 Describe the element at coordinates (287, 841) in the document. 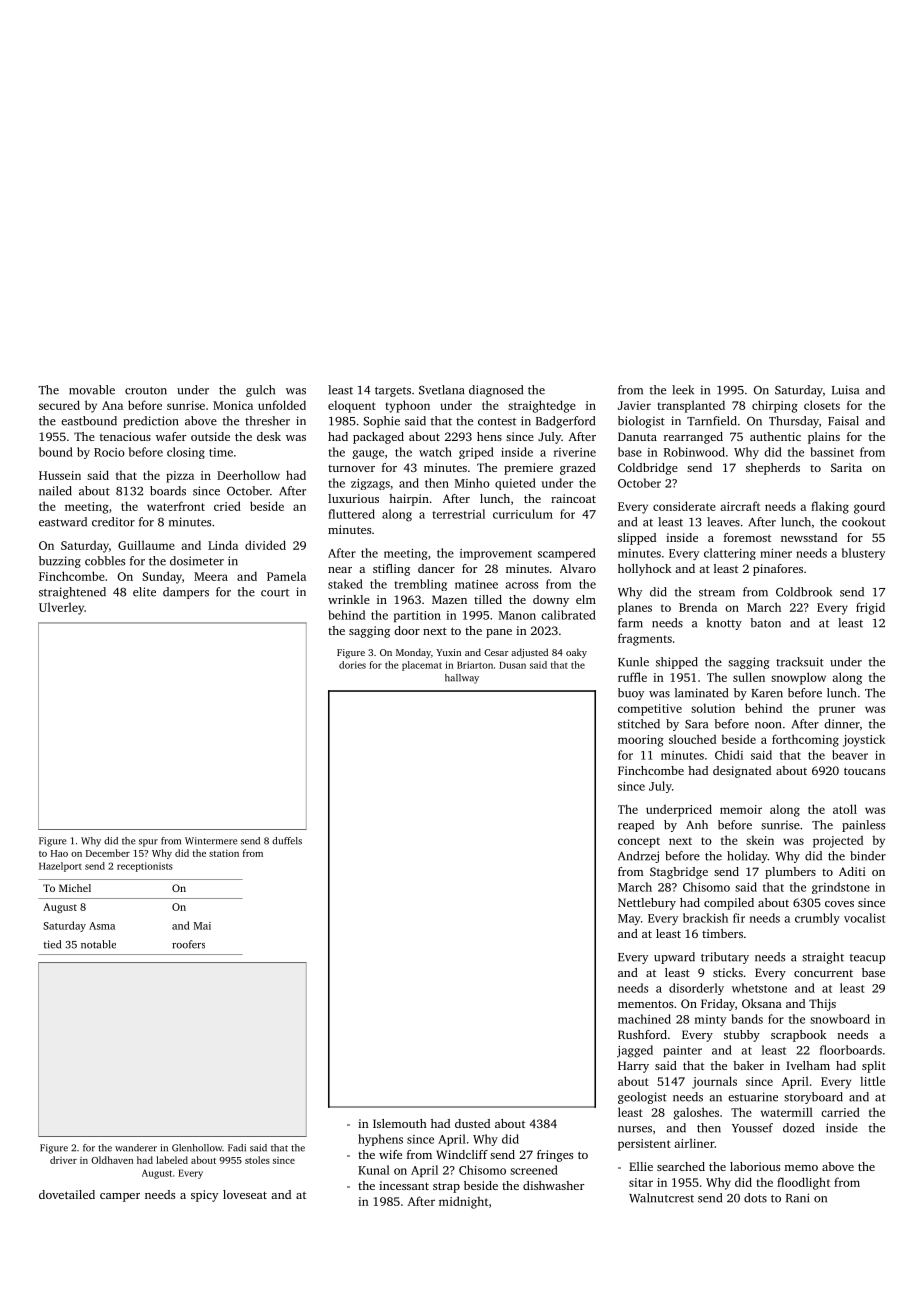

I see `duffels` at that location.
